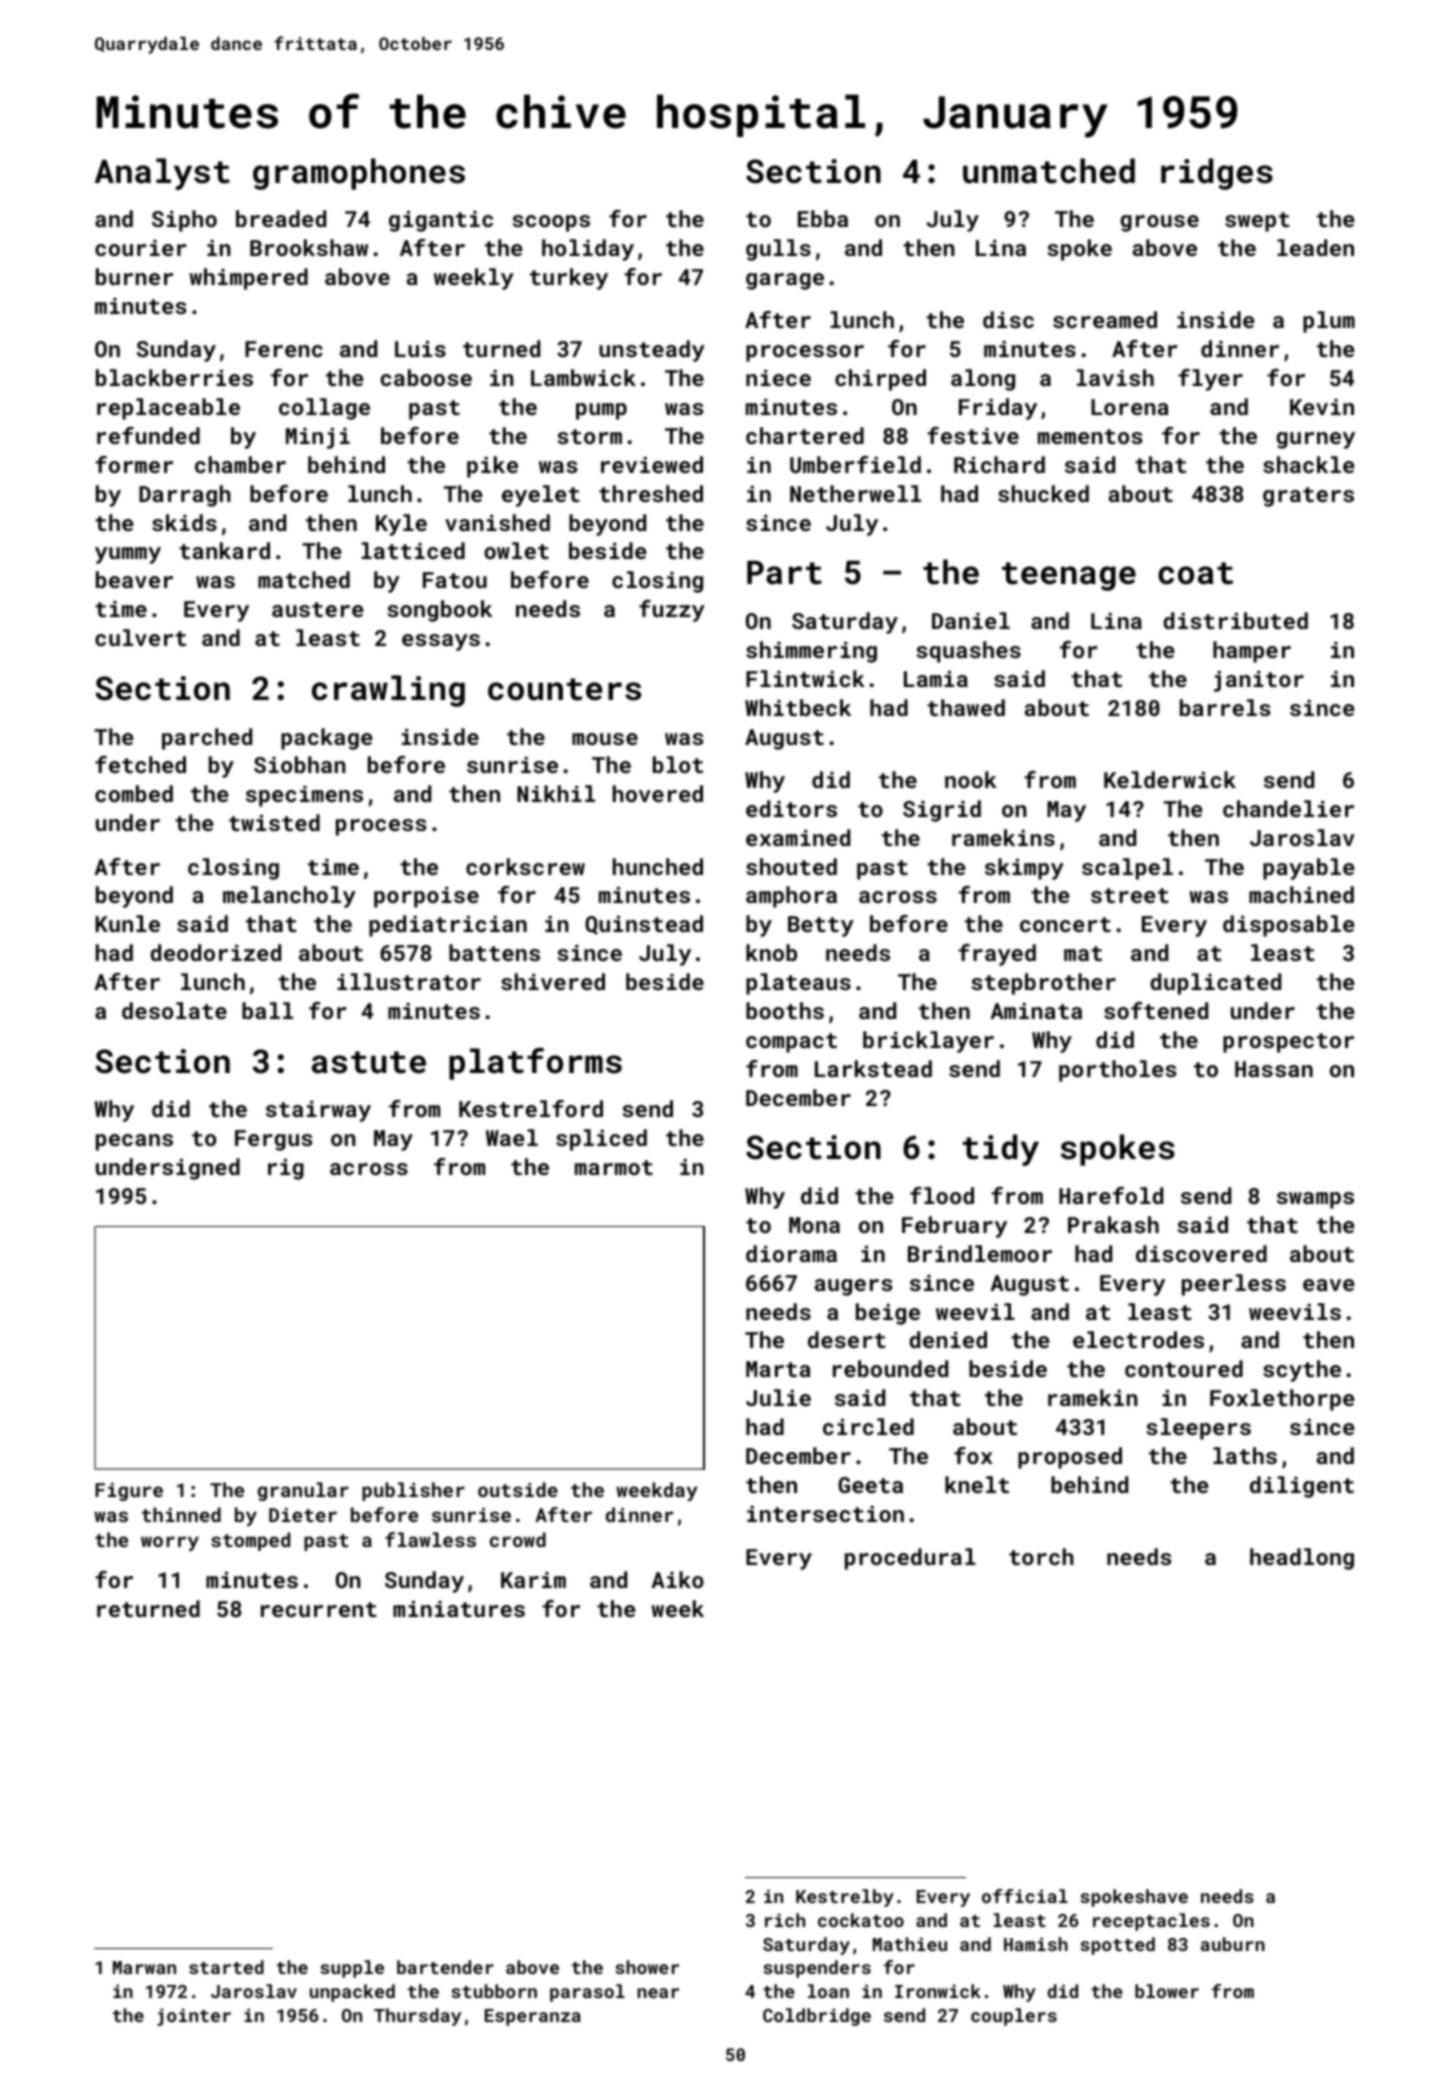 Image resolution: width=1450 pixels, height=2100 pixels. I want to click on swept, so click(1257, 222).
